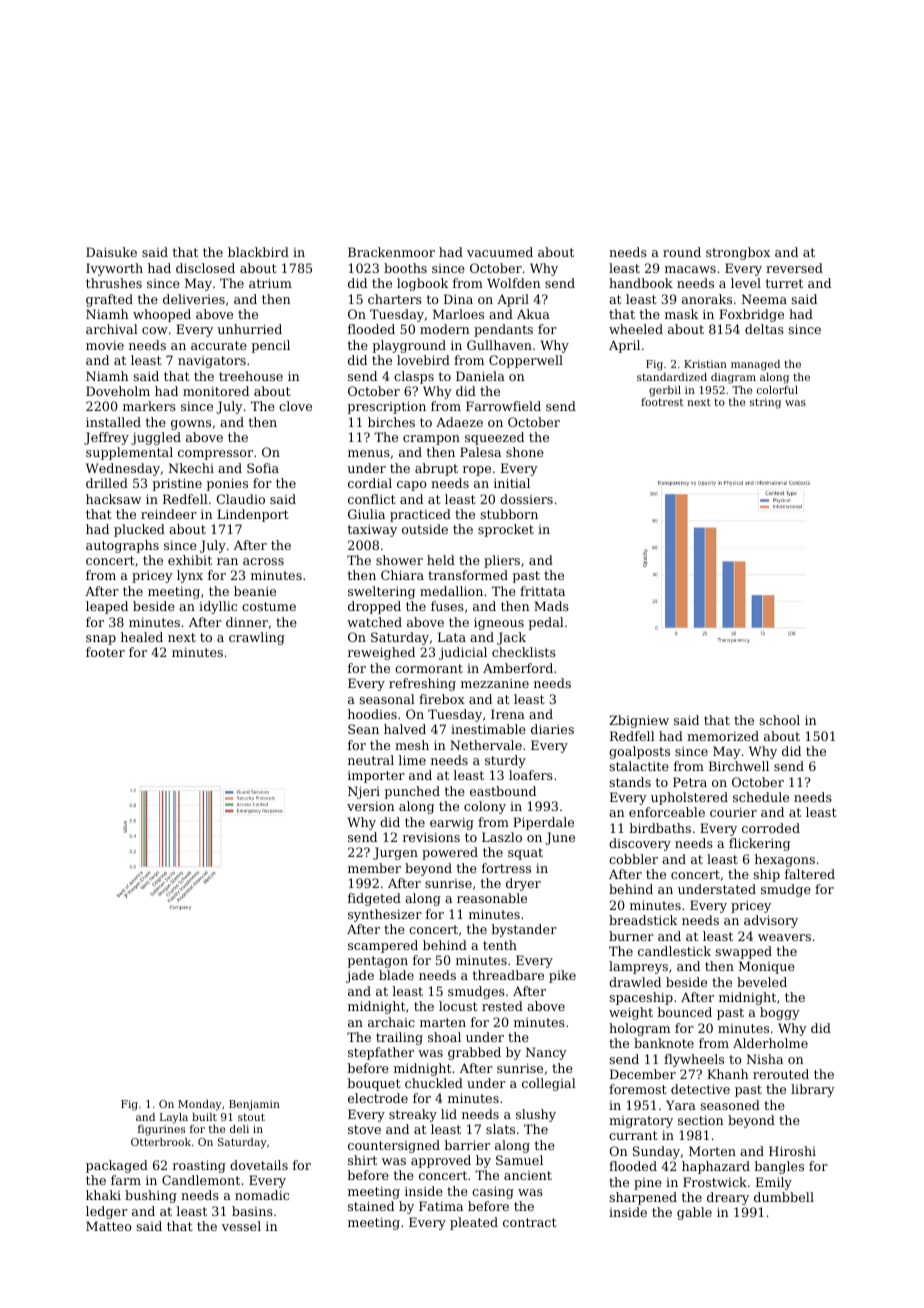 The width and height of the document is (924, 1308). Describe the element at coordinates (641, 283) in the document. I see `handbook` at that location.
